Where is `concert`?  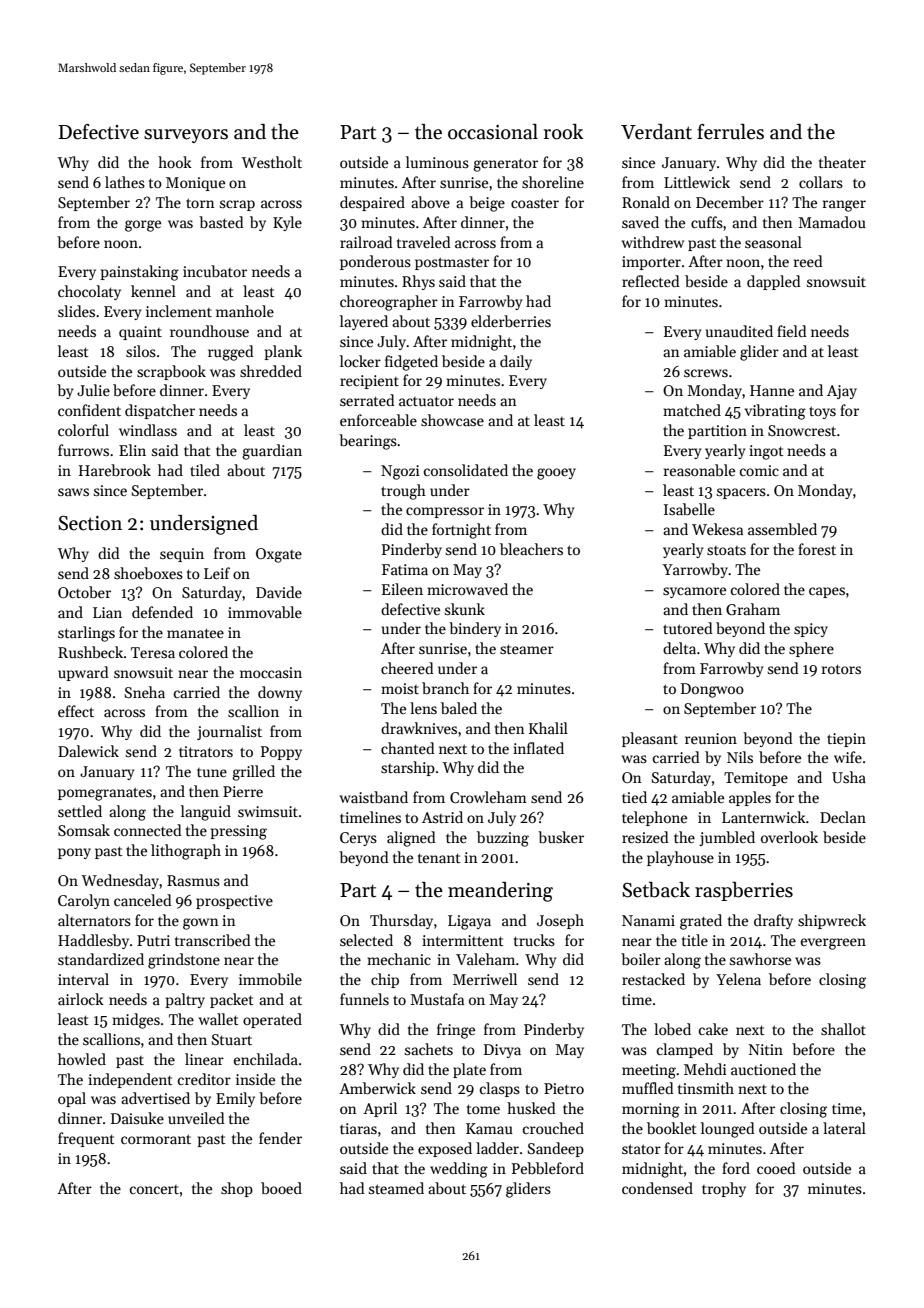 concert is located at coordinates (154, 1189).
